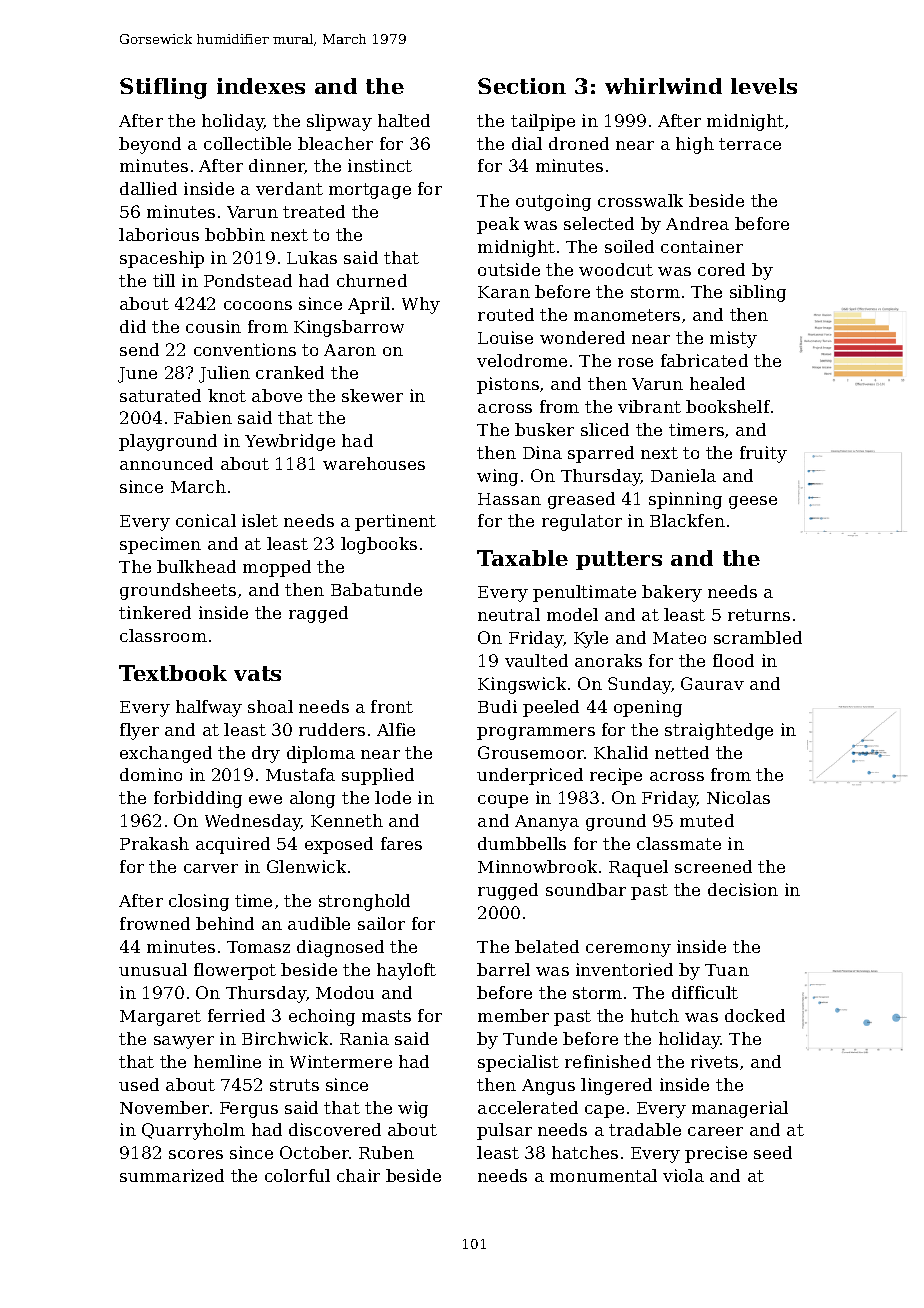 This screenshot has height=1308, width=924. I want to click on model, so click(572, 614).
